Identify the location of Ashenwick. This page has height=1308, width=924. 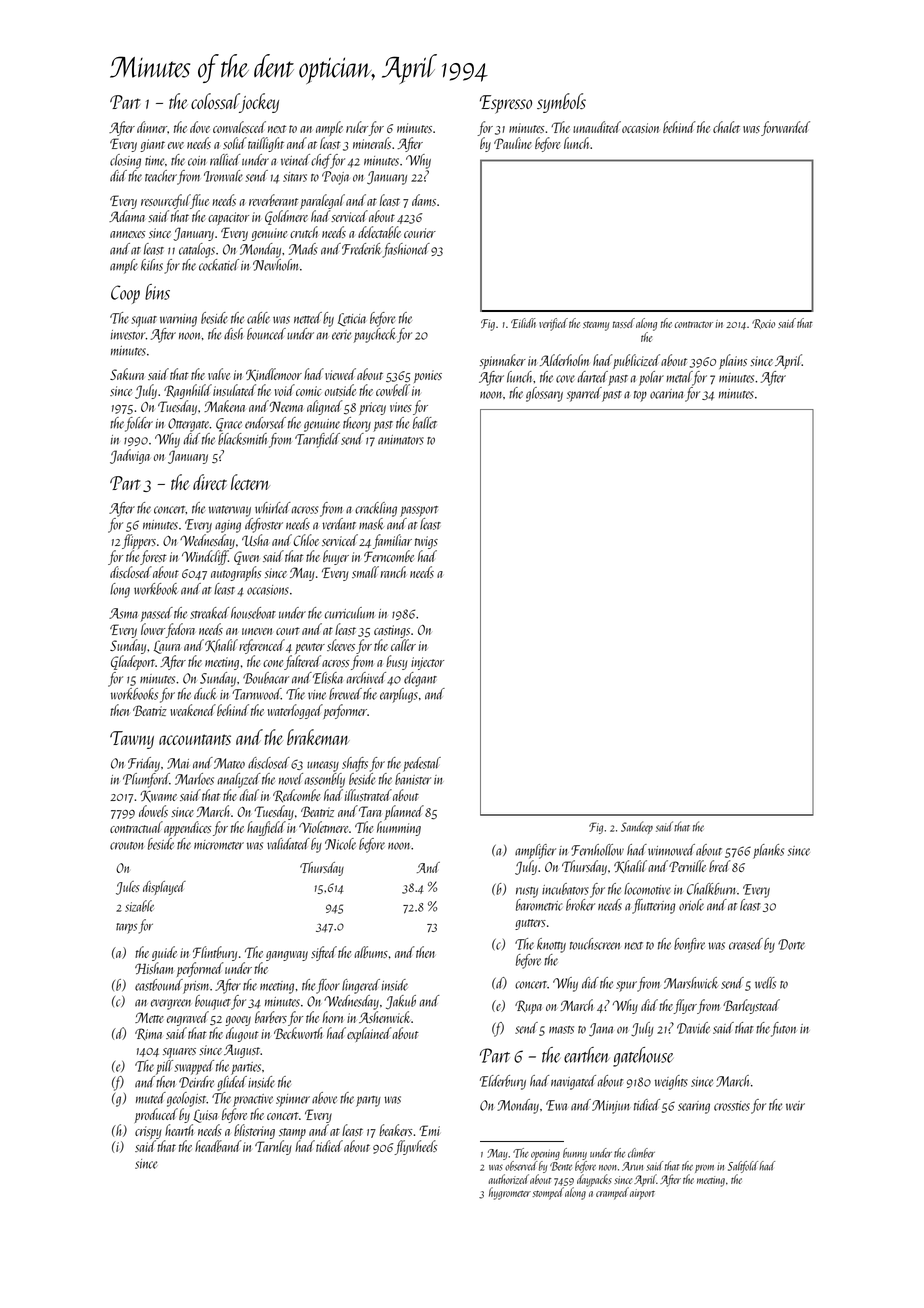
(385, 1017).
